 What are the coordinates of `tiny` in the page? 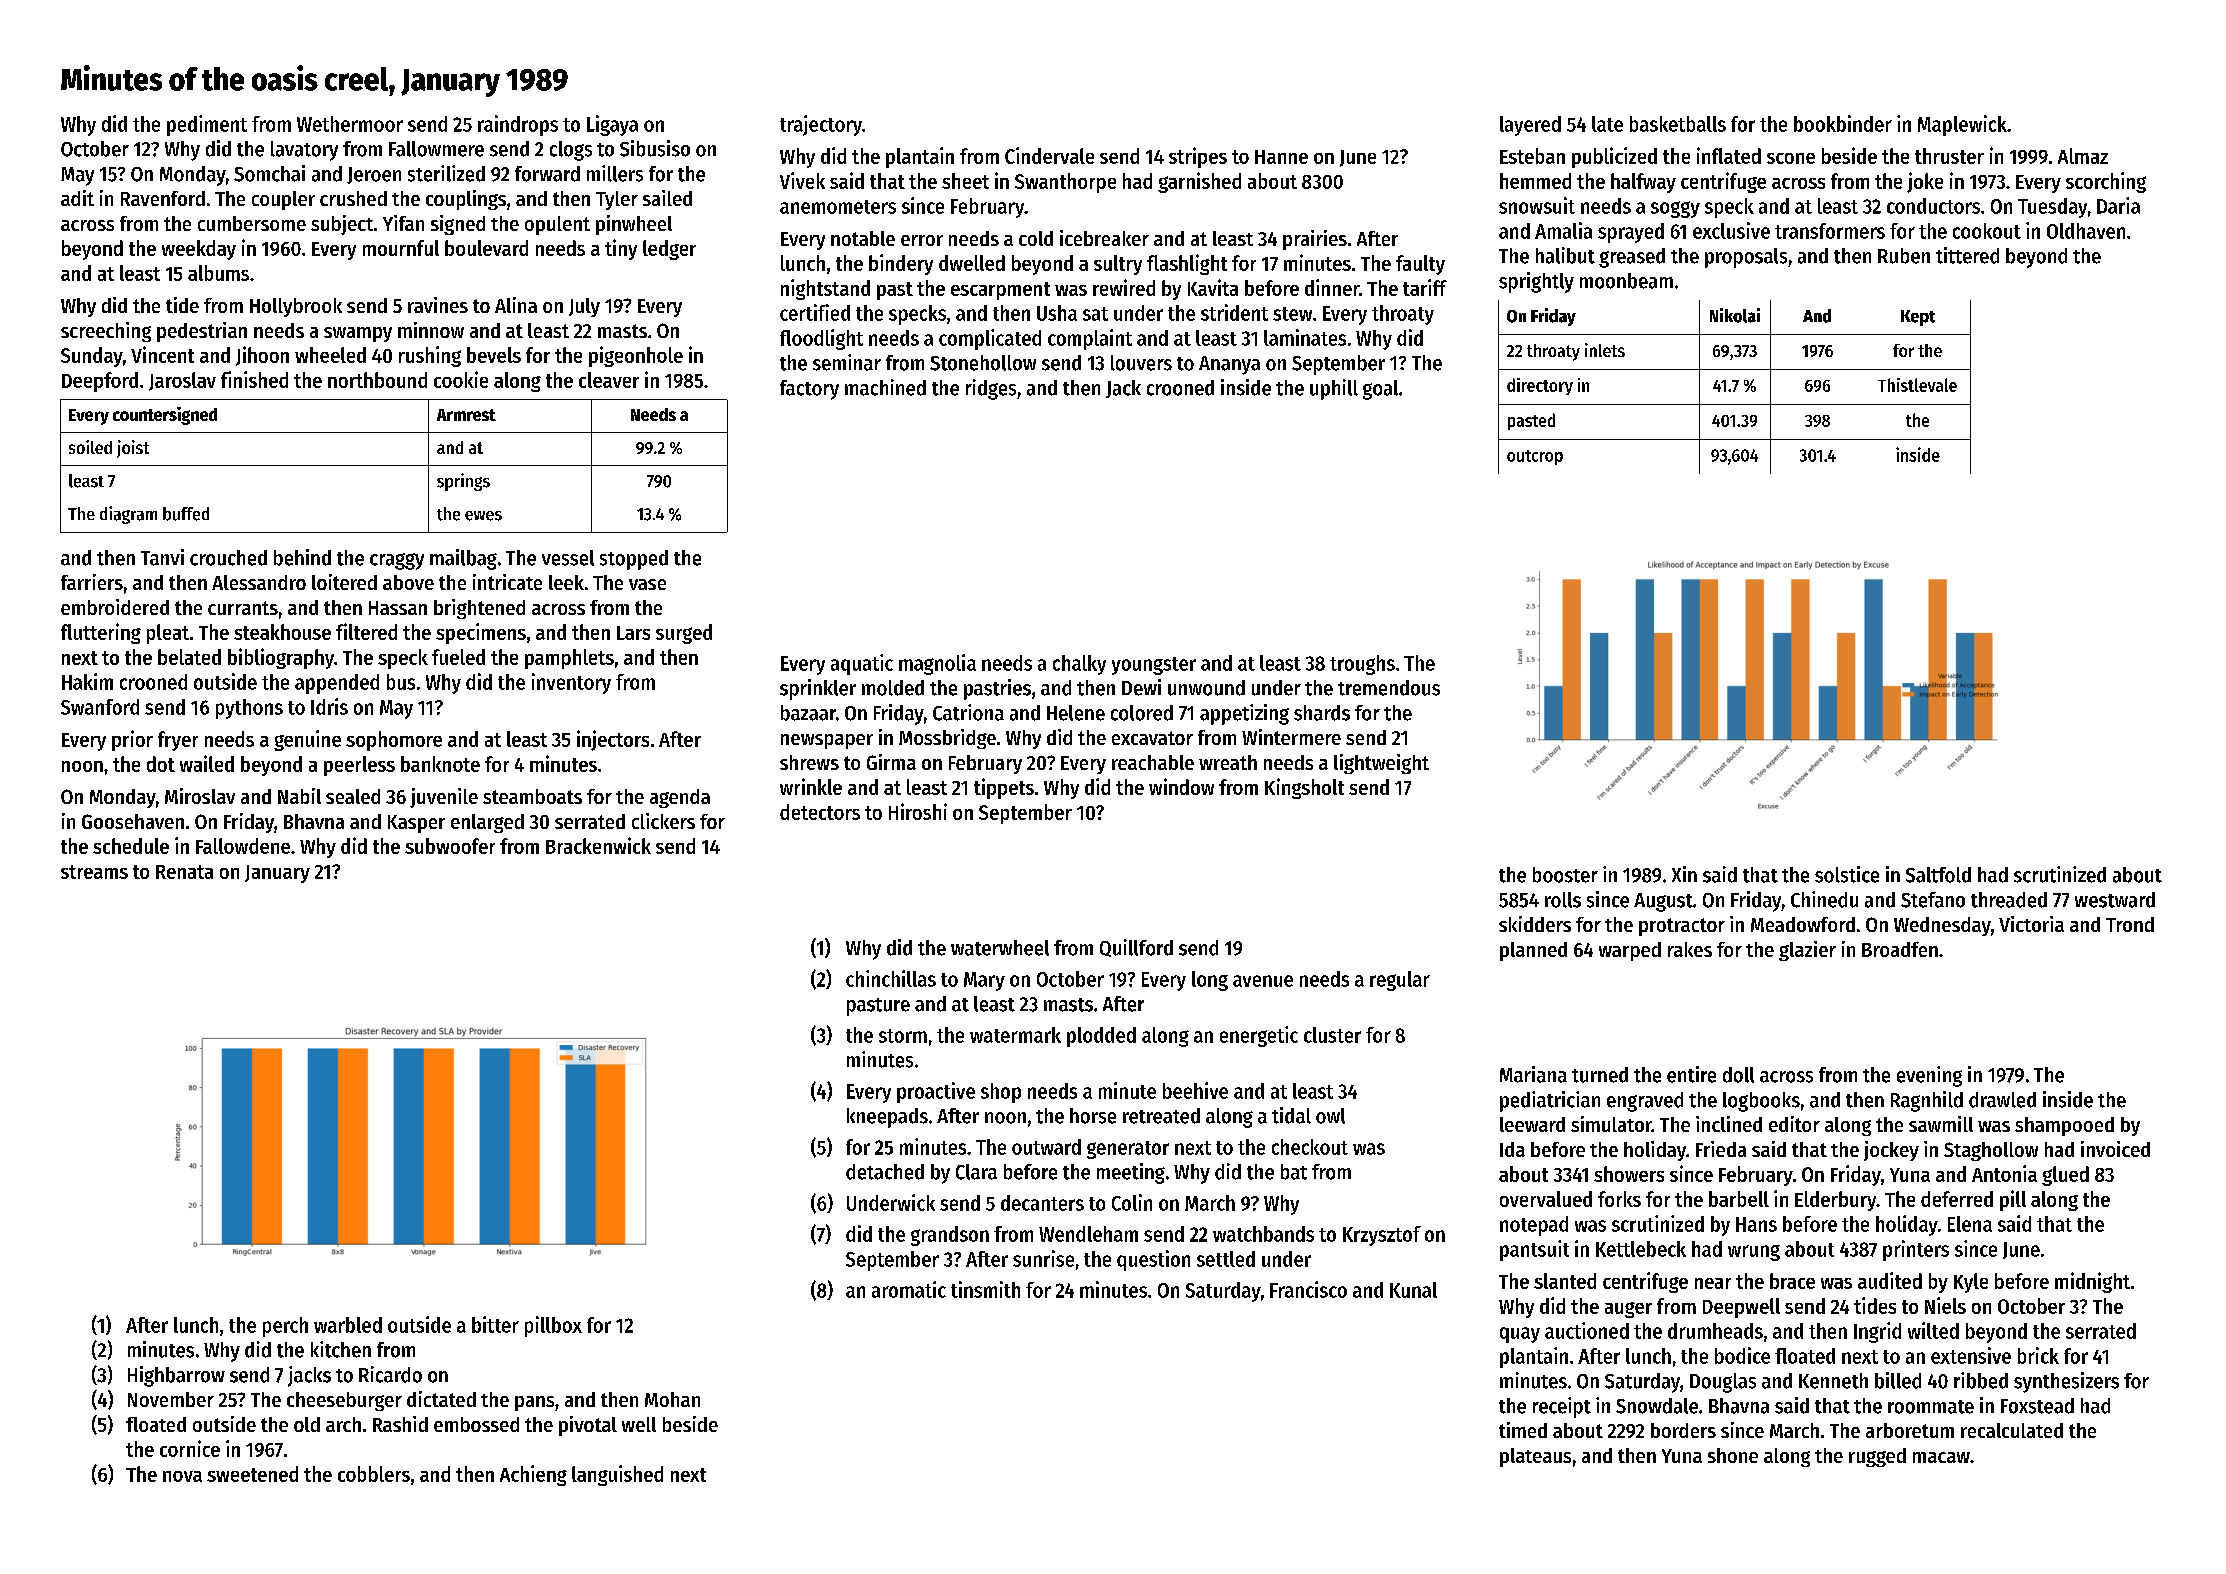 It's located at (621, 249).
